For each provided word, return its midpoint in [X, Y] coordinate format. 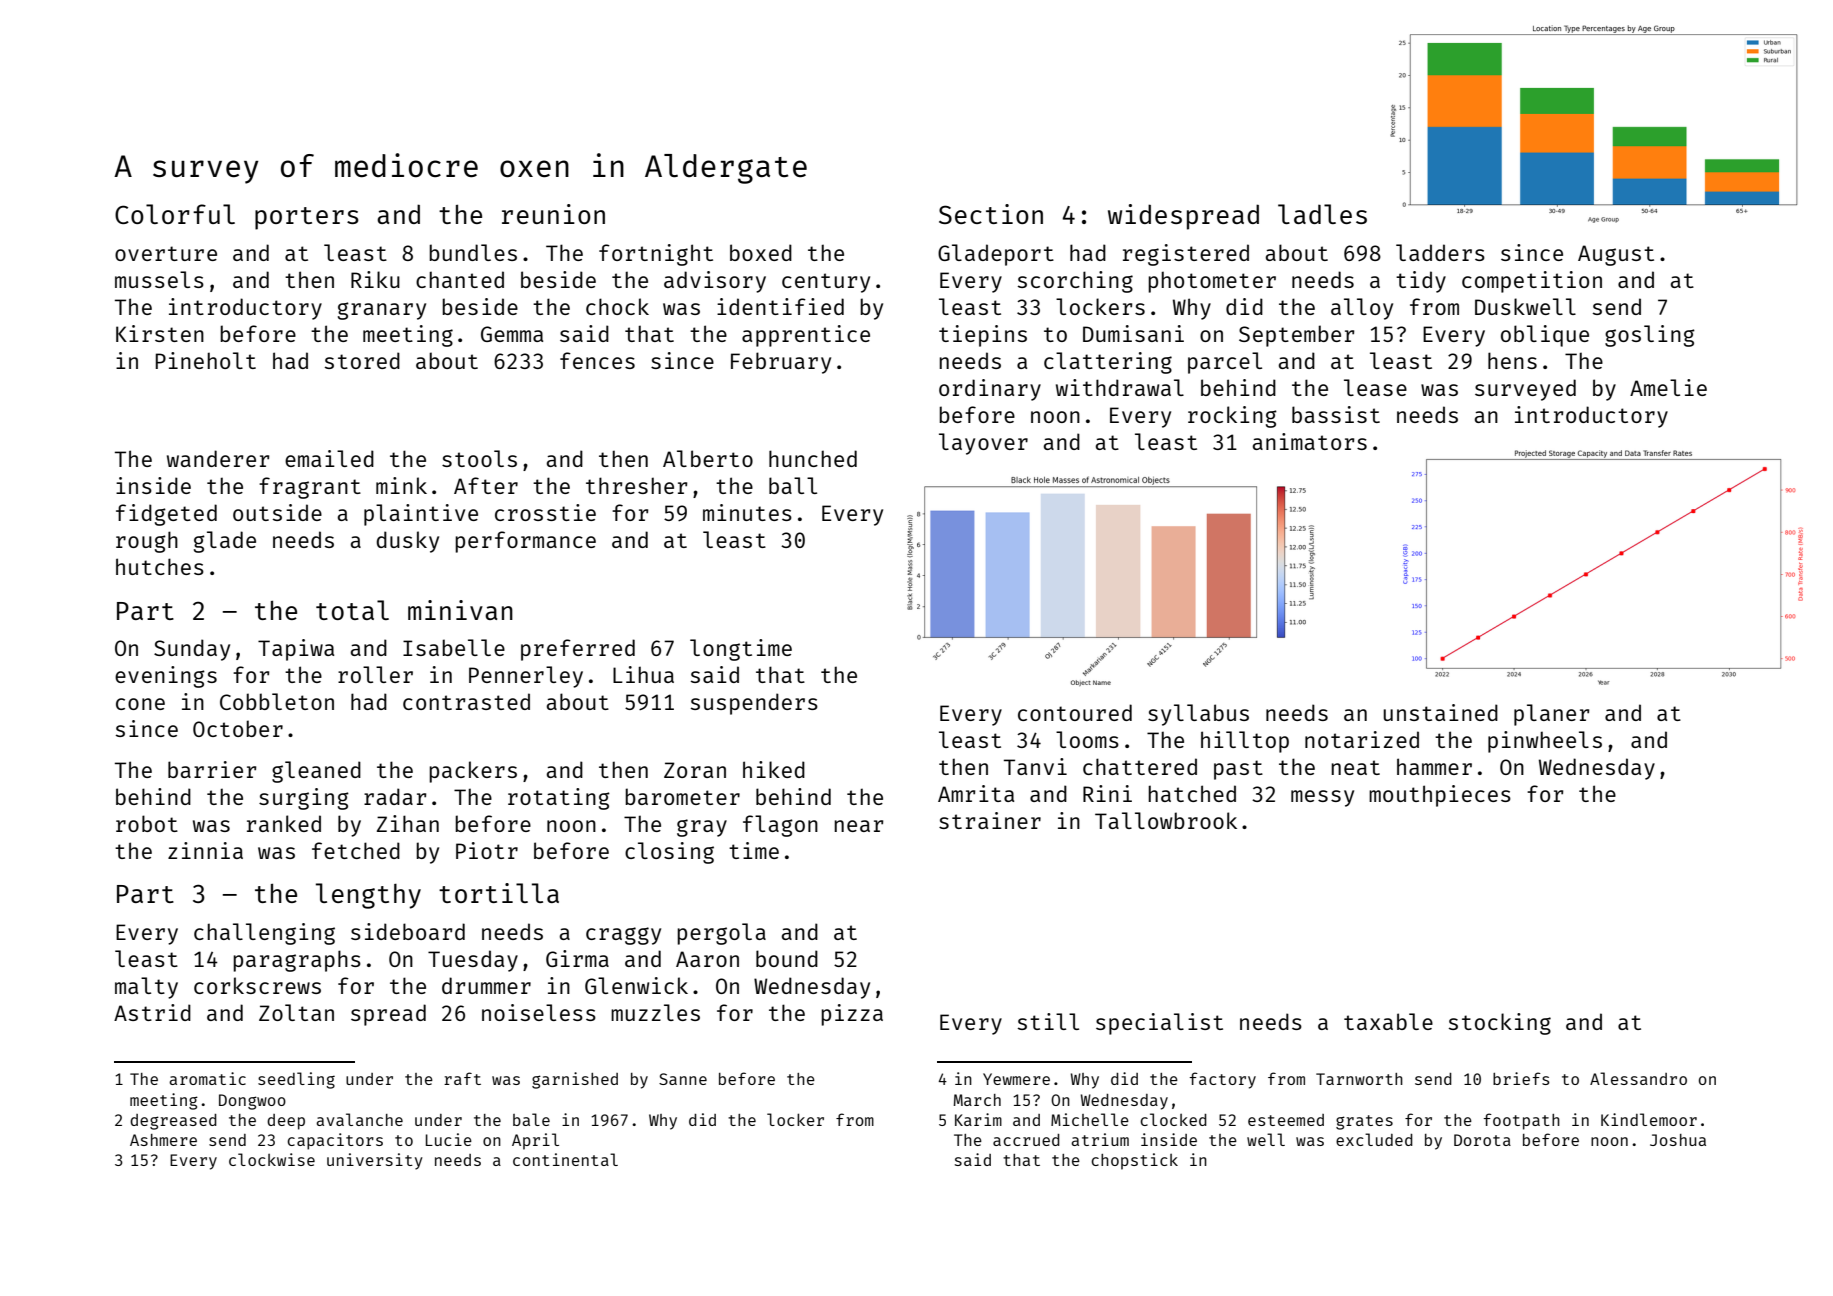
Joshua [1678, 1140]
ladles [1322, 214]
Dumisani [1133, 333]
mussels [159, 279]
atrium [1100, 1139]
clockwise [272, 1159]
